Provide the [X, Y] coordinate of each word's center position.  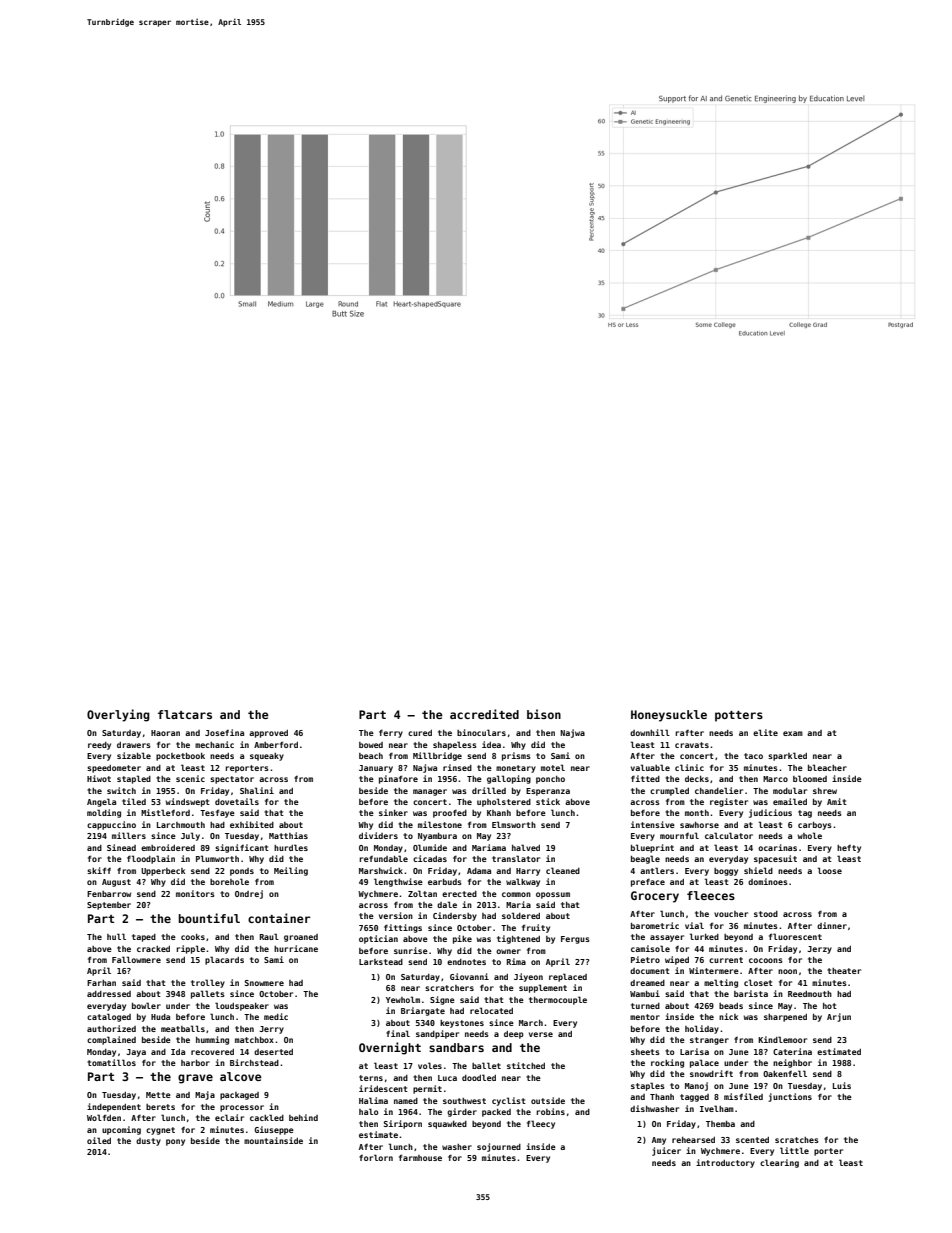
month [697, 813]
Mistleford [165, 812]
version [396, 915]
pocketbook [180, 757]
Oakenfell [785, 1073]
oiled [99, 1140]
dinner [832, 925]
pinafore [398, 779]
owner [508, 951]
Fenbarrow [109, 894]
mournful [679, 835]
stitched [526, 1065]
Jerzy [819, 950]
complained [111, 1040]
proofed [450, 813]
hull [116, 936]
